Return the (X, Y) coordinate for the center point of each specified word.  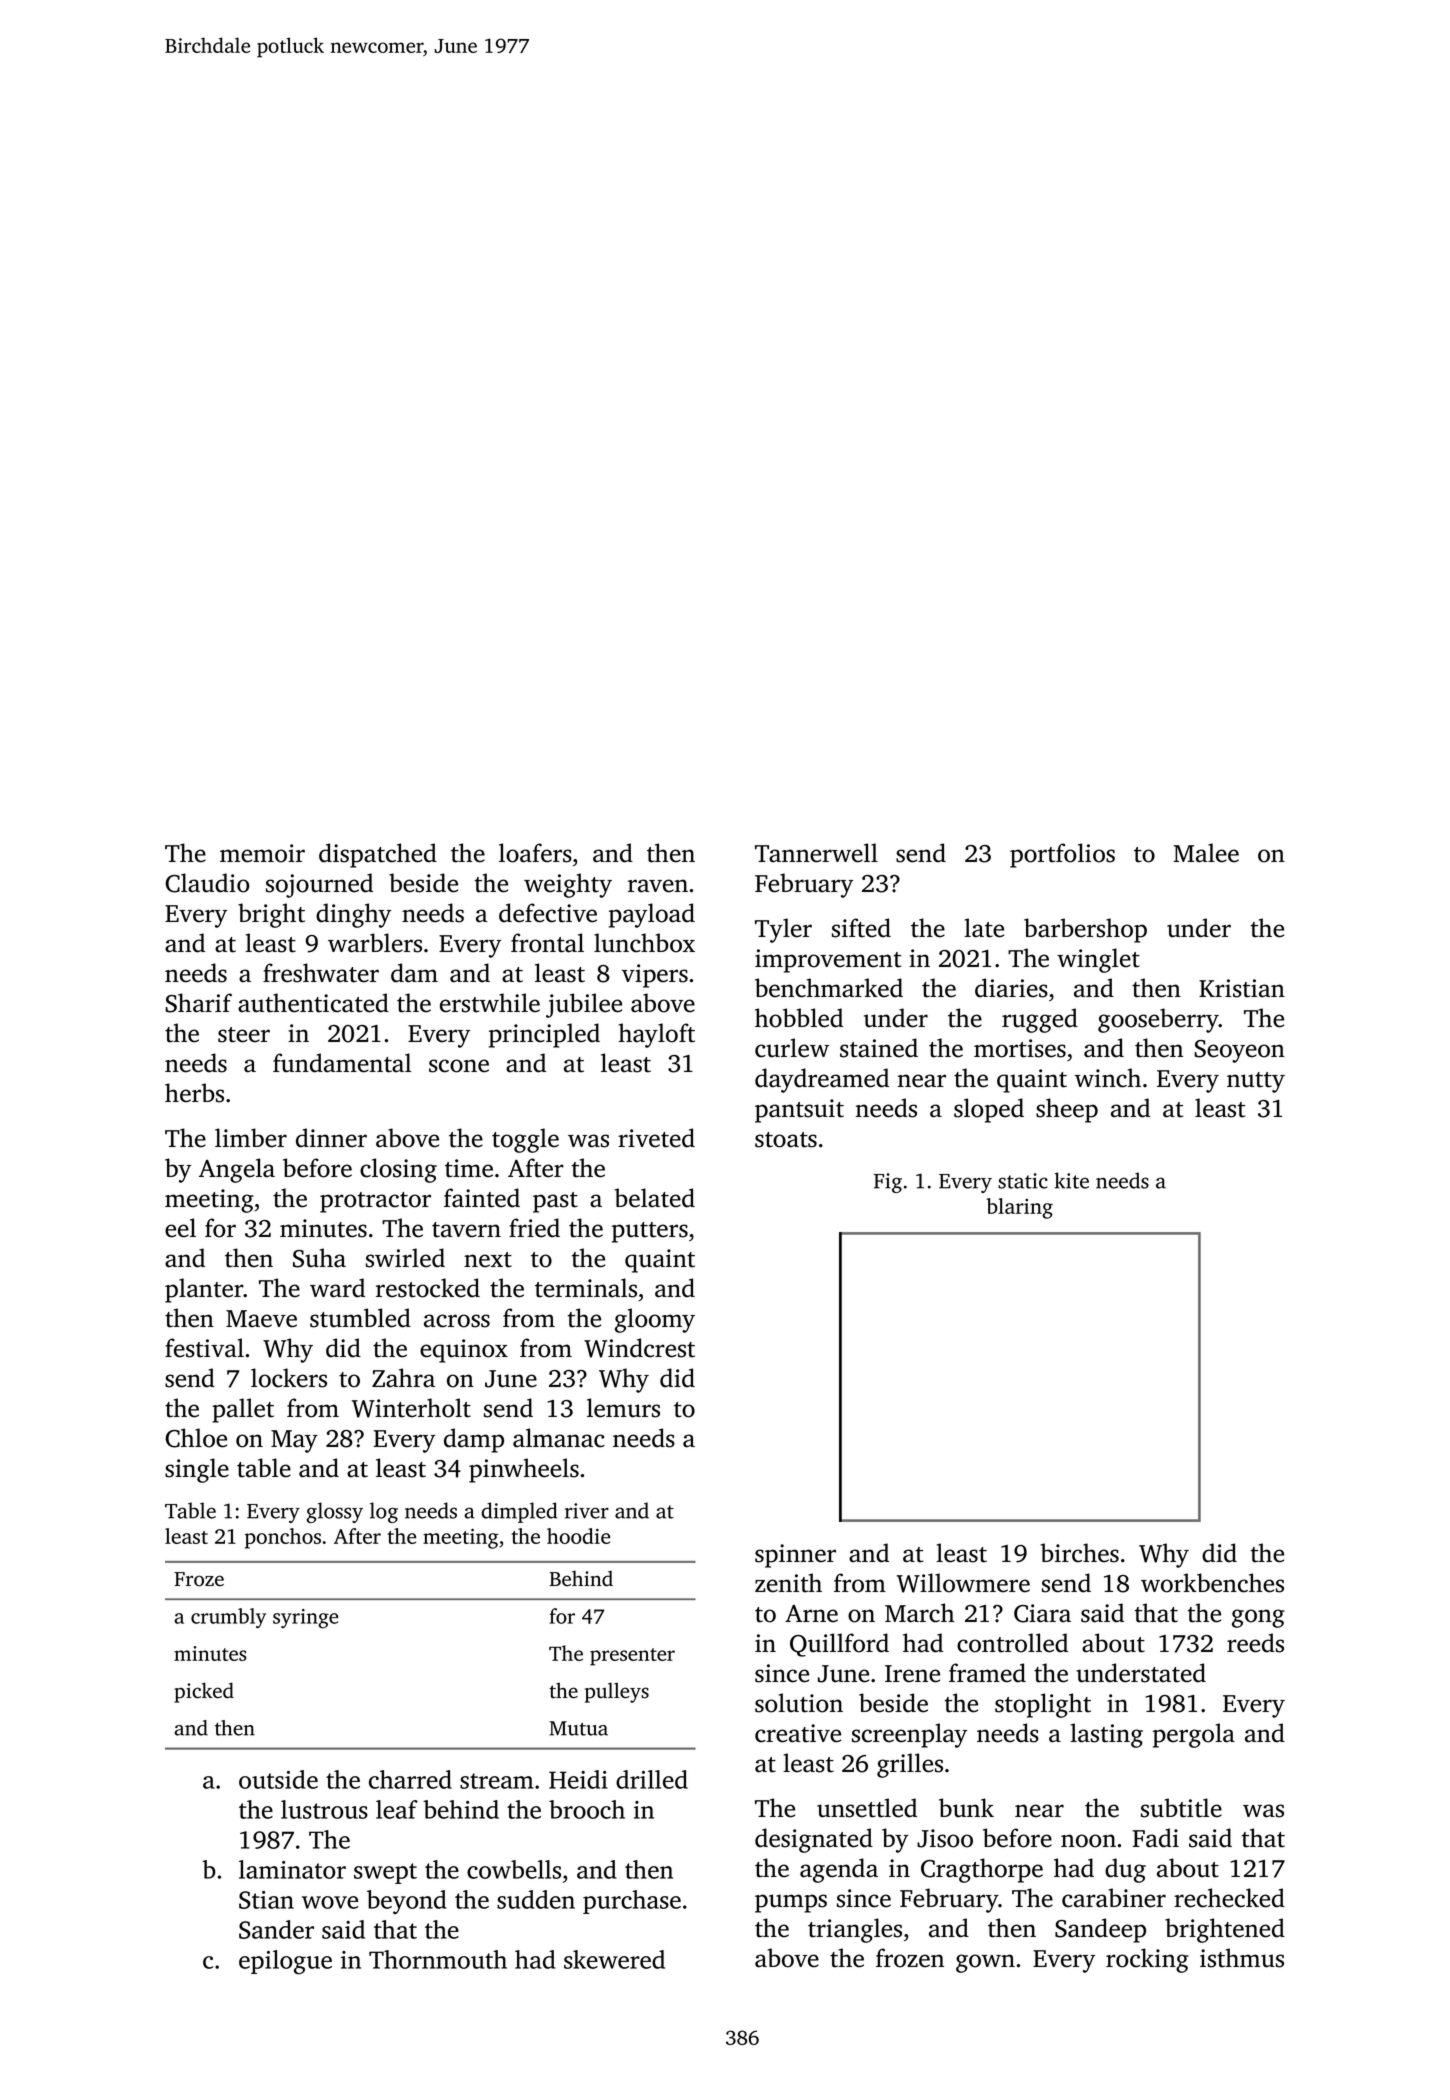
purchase (632, 1902)
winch (1108, 1078)
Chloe (196, 1438)
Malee (1206, 853)
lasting (1106, 1735)
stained (879, 1048)
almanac (559, 1438)
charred (410, 1779)
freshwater (321, 973)
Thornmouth (438, 1959)
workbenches (1212, 1583)
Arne (811, 1614)
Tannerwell (816, 853)
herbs (194, 1093)
